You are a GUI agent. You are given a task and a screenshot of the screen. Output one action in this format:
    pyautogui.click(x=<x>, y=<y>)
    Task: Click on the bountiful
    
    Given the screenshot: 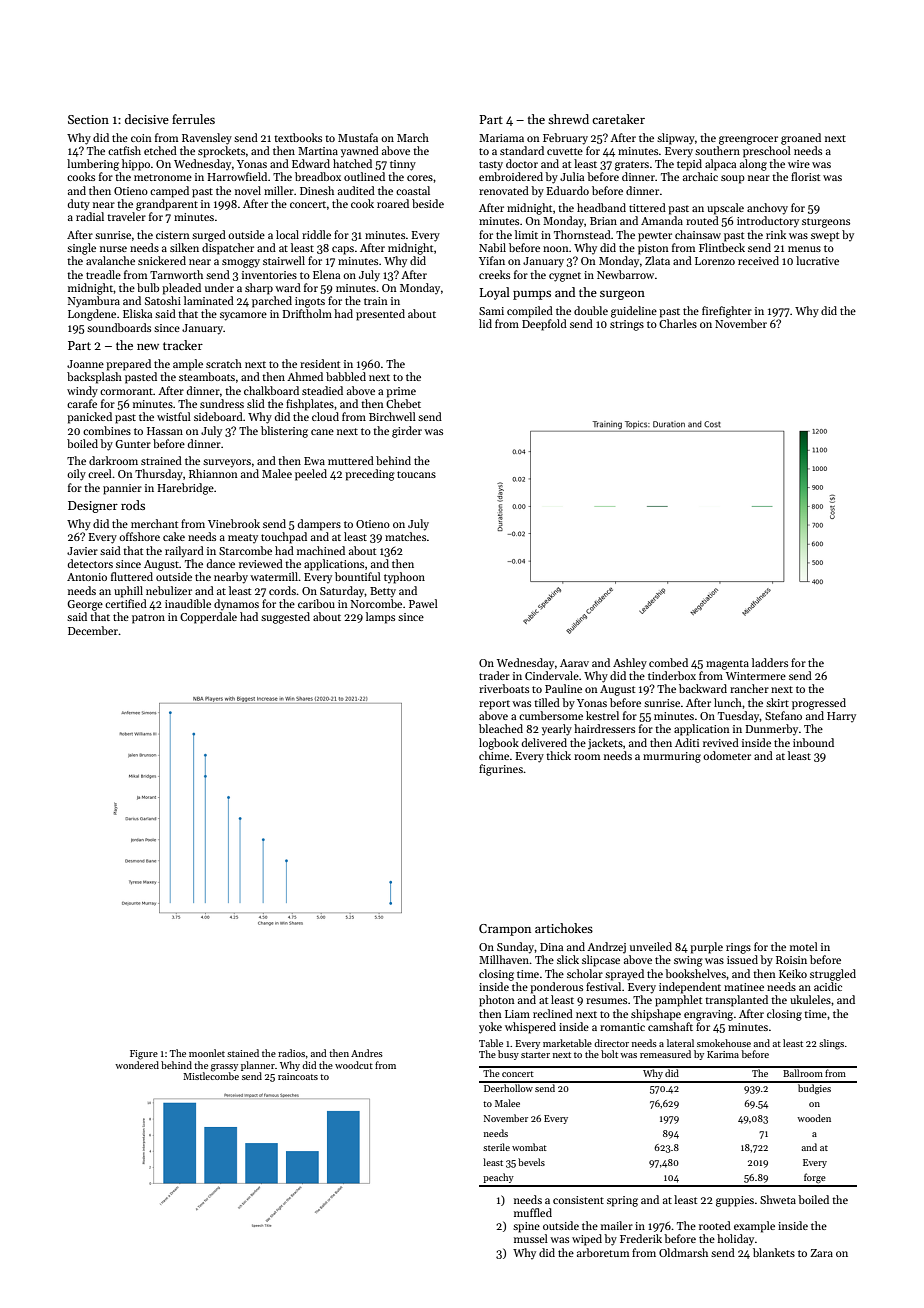 What is the action you would take?
    pyautogui.click(x=358, y=576)
